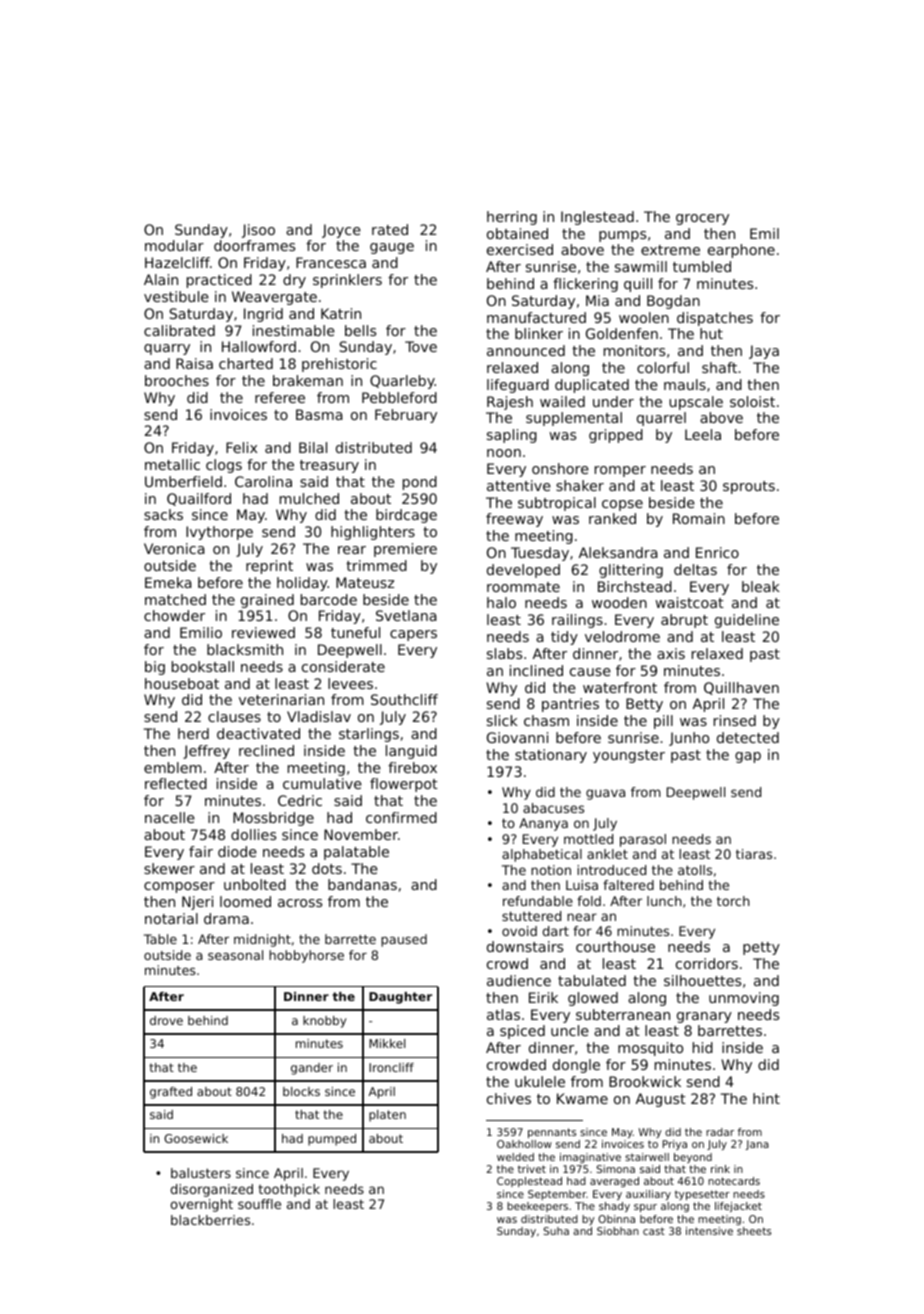  I want to click on intensive, so click(709, 1231).
